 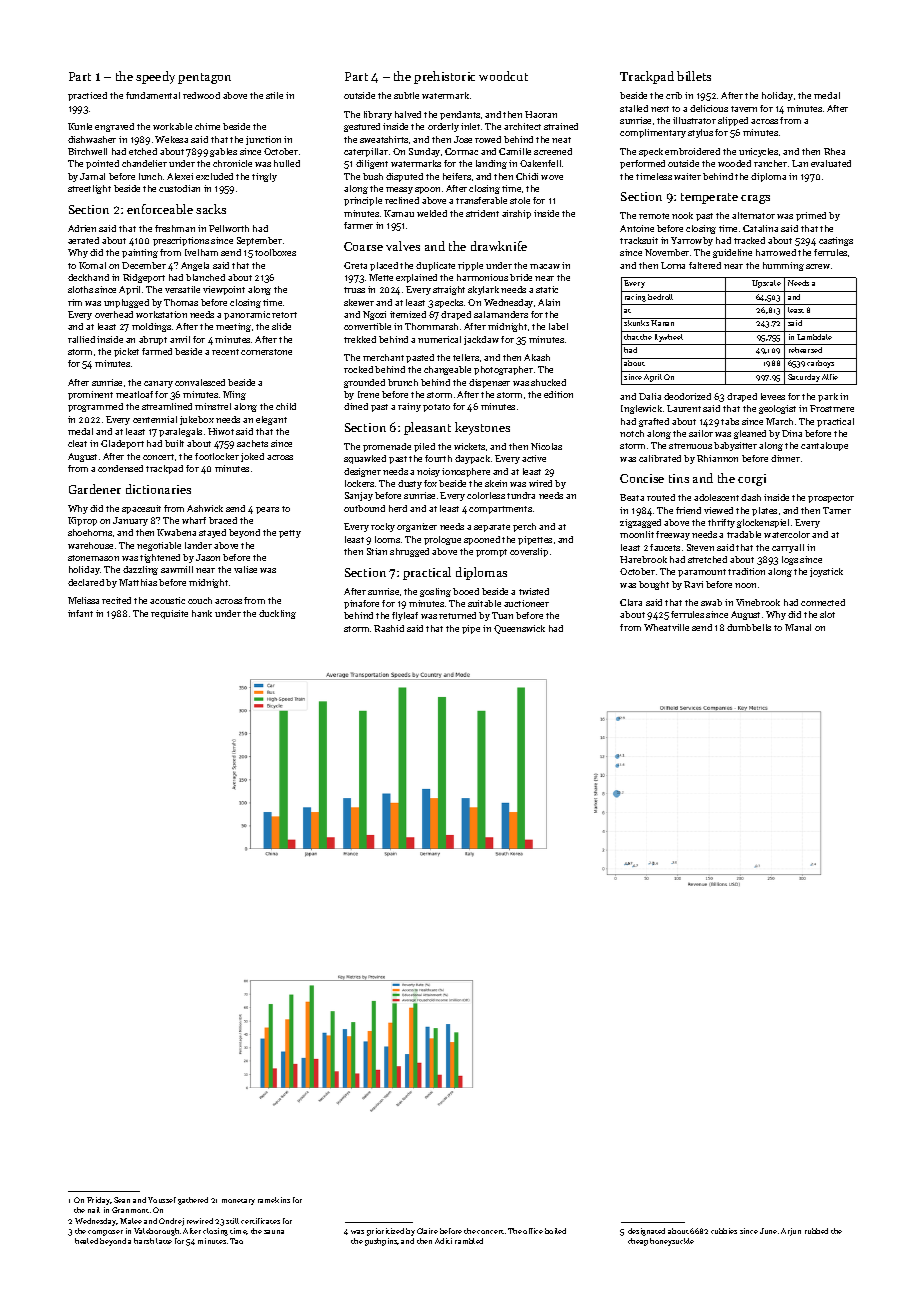 I want to click on herd, so click(x=398, y=508).
